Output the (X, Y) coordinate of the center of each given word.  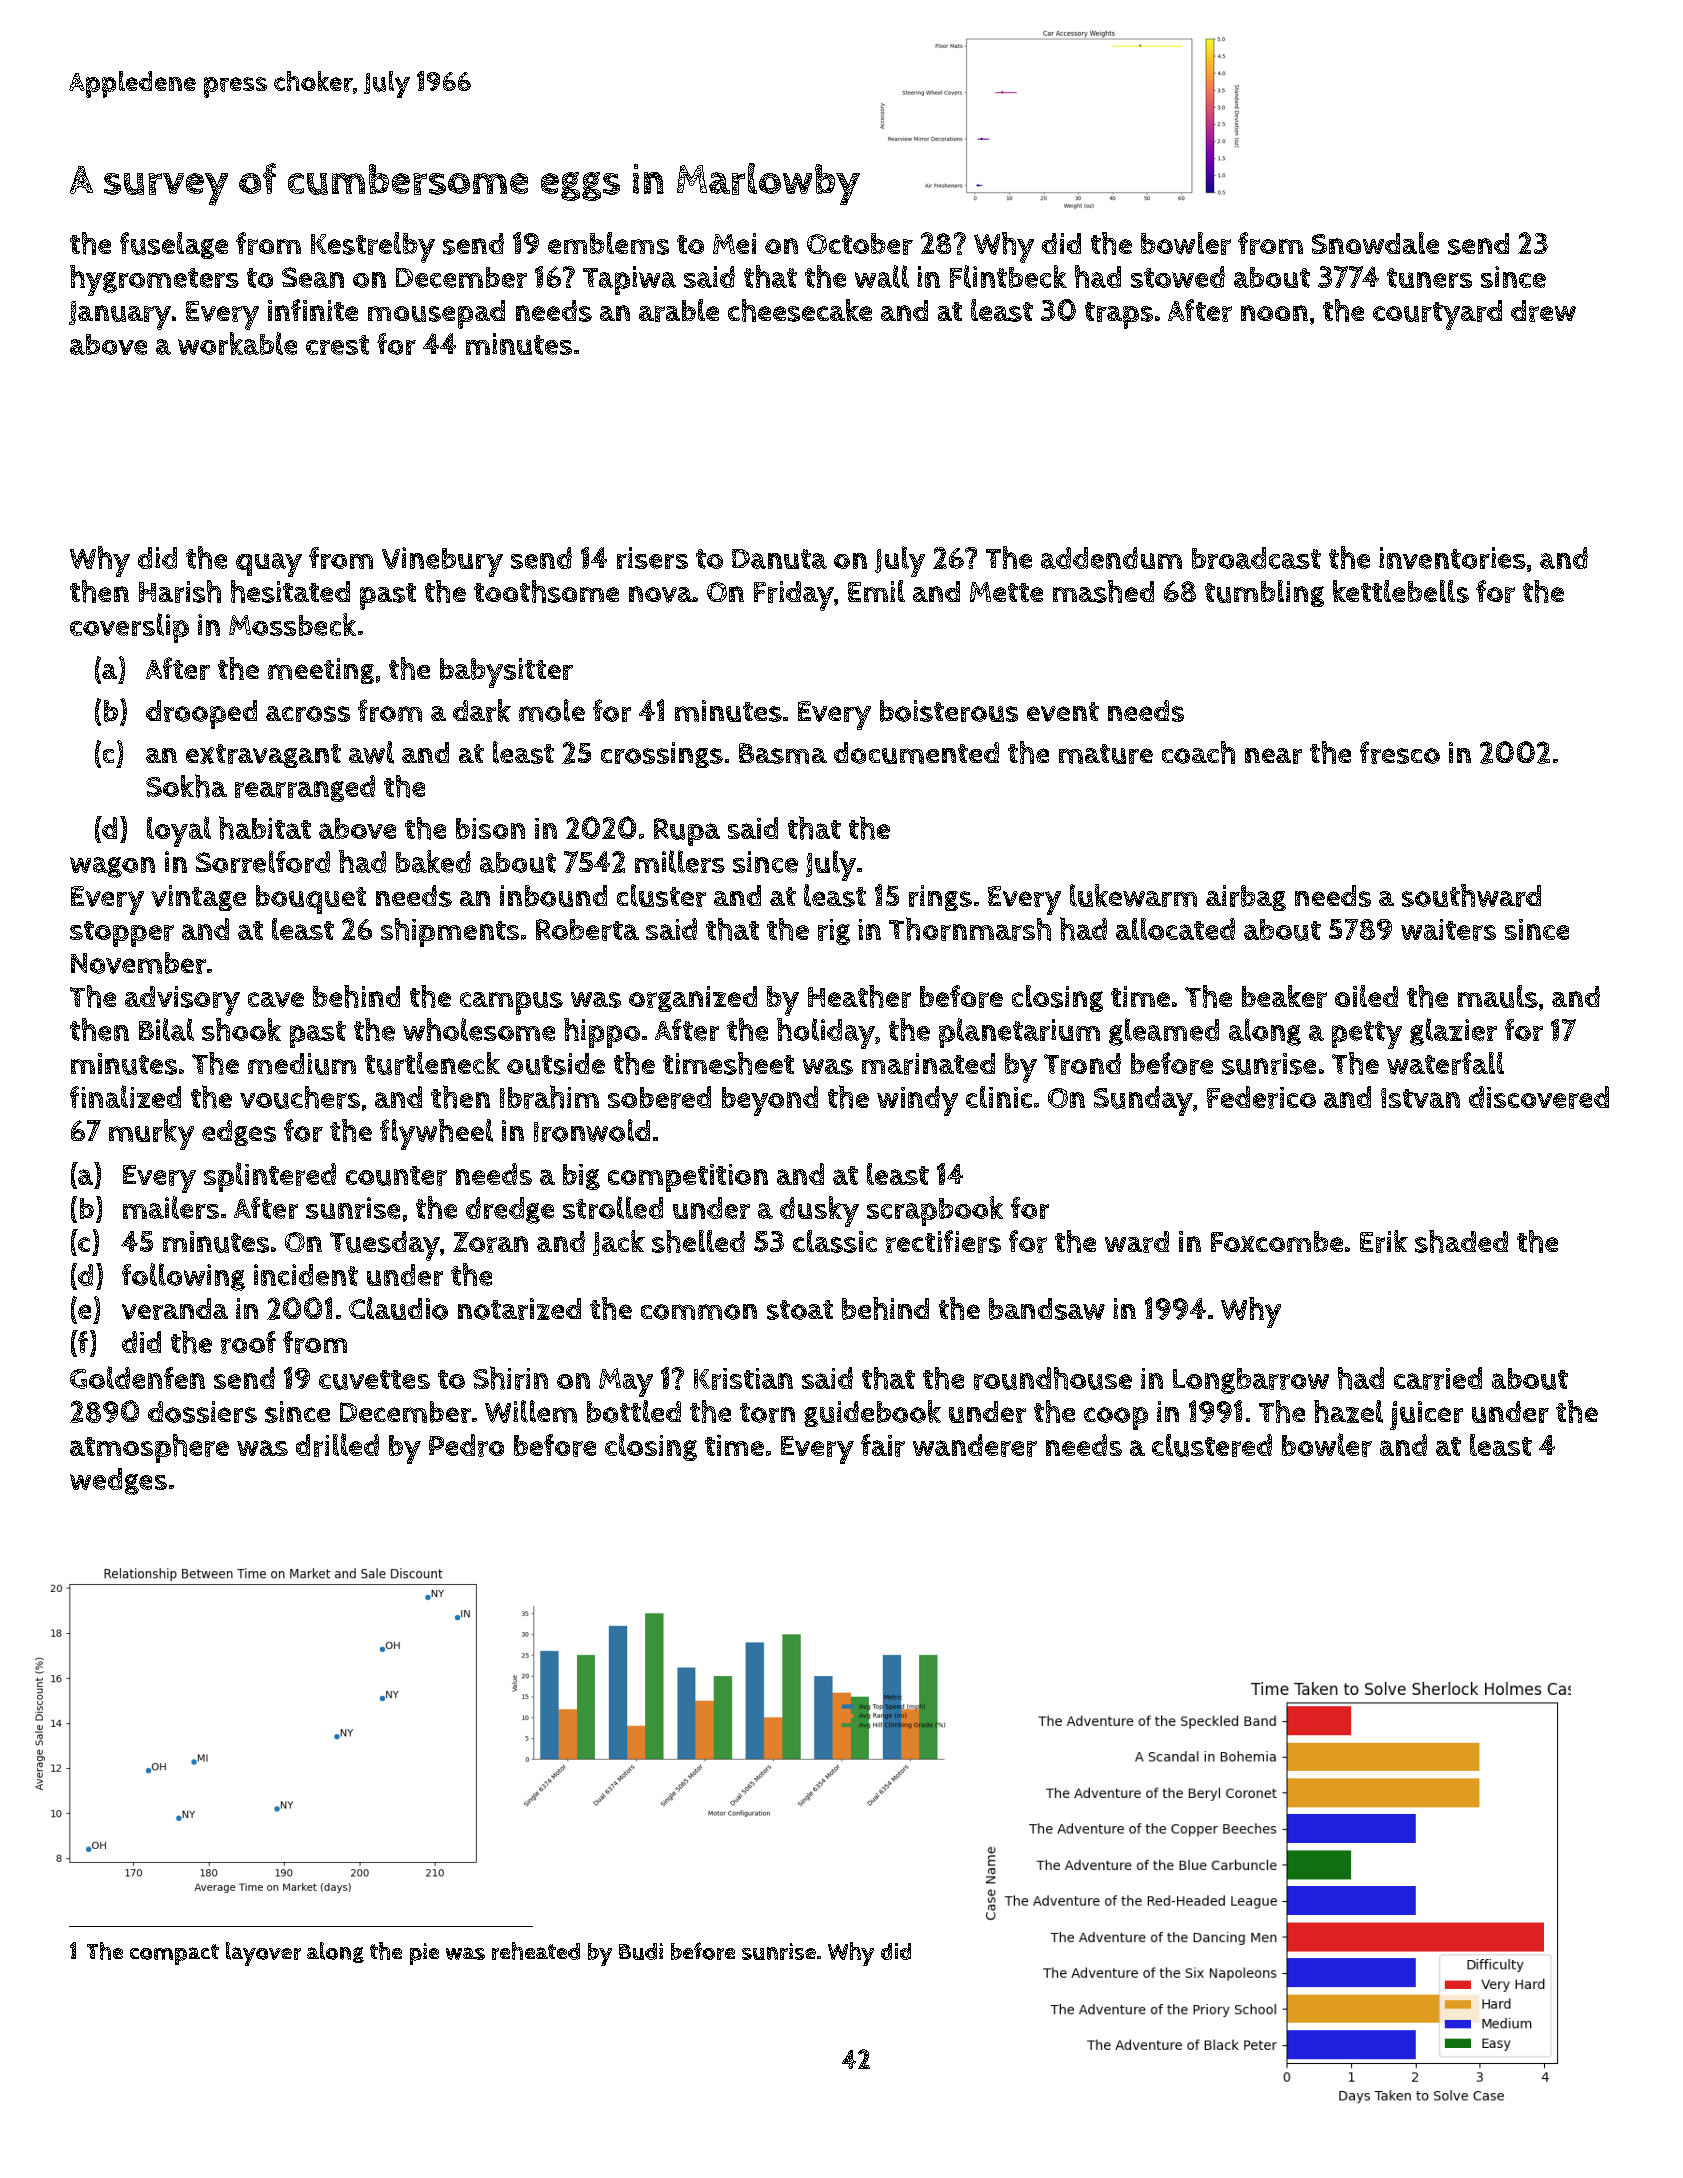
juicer (1426, 1415)
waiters (1448, 930)
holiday (826, 1033)
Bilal (166, 1029)
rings (940, 898)
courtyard (1437, 315)
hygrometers (154, 280)
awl (371, 752)
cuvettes (374, 1380)
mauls (1498, 996)
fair (883, 1445)
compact (174, 1954)
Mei (734, 243)
